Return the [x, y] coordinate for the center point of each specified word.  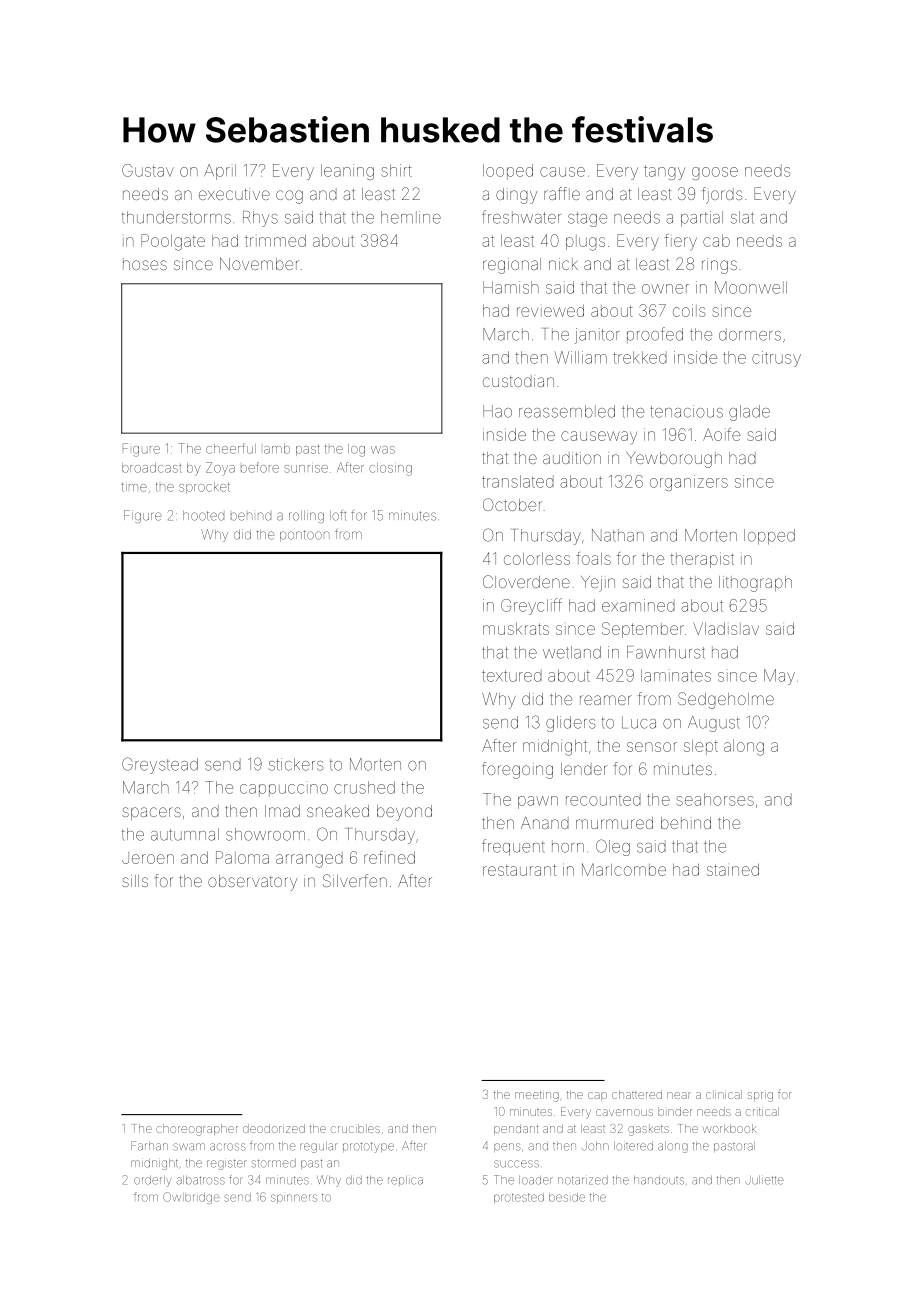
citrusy [776, 359]
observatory [252, 883]
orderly [152, 1181]
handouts [659, 1180]
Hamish [511, 287]
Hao [497, 411]
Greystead [160, 765]
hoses [145, 264]
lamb [277, 449]
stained [733, 869]
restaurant [519, 870]
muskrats [516, 629]
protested [519, 1198]
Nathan [618, 535]
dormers [750, 334]
